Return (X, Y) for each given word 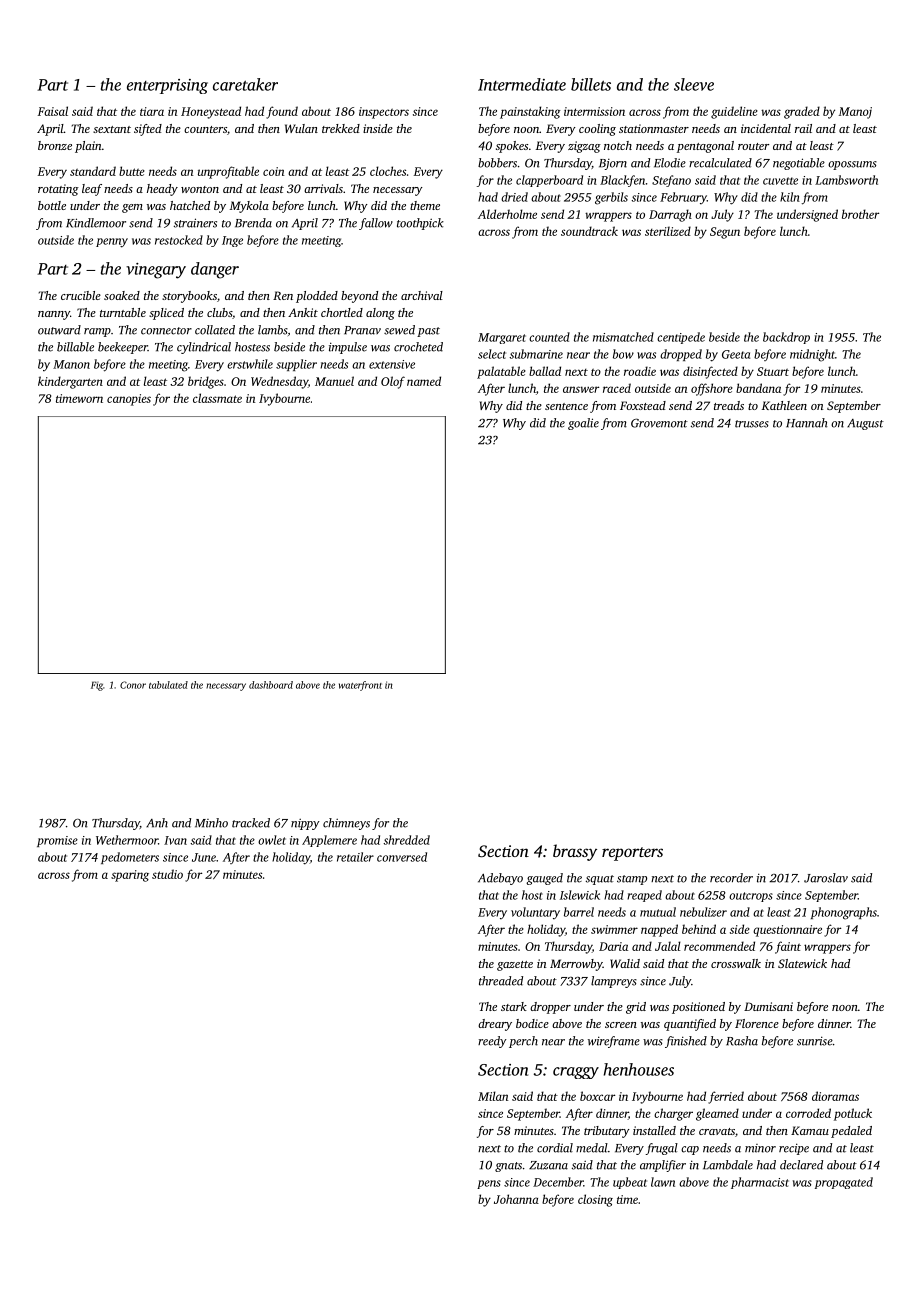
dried (514, 197)
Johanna (516, 1199)
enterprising (167, 86)
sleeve (694, 84)
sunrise (815, 1041)
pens (489, 1184)
